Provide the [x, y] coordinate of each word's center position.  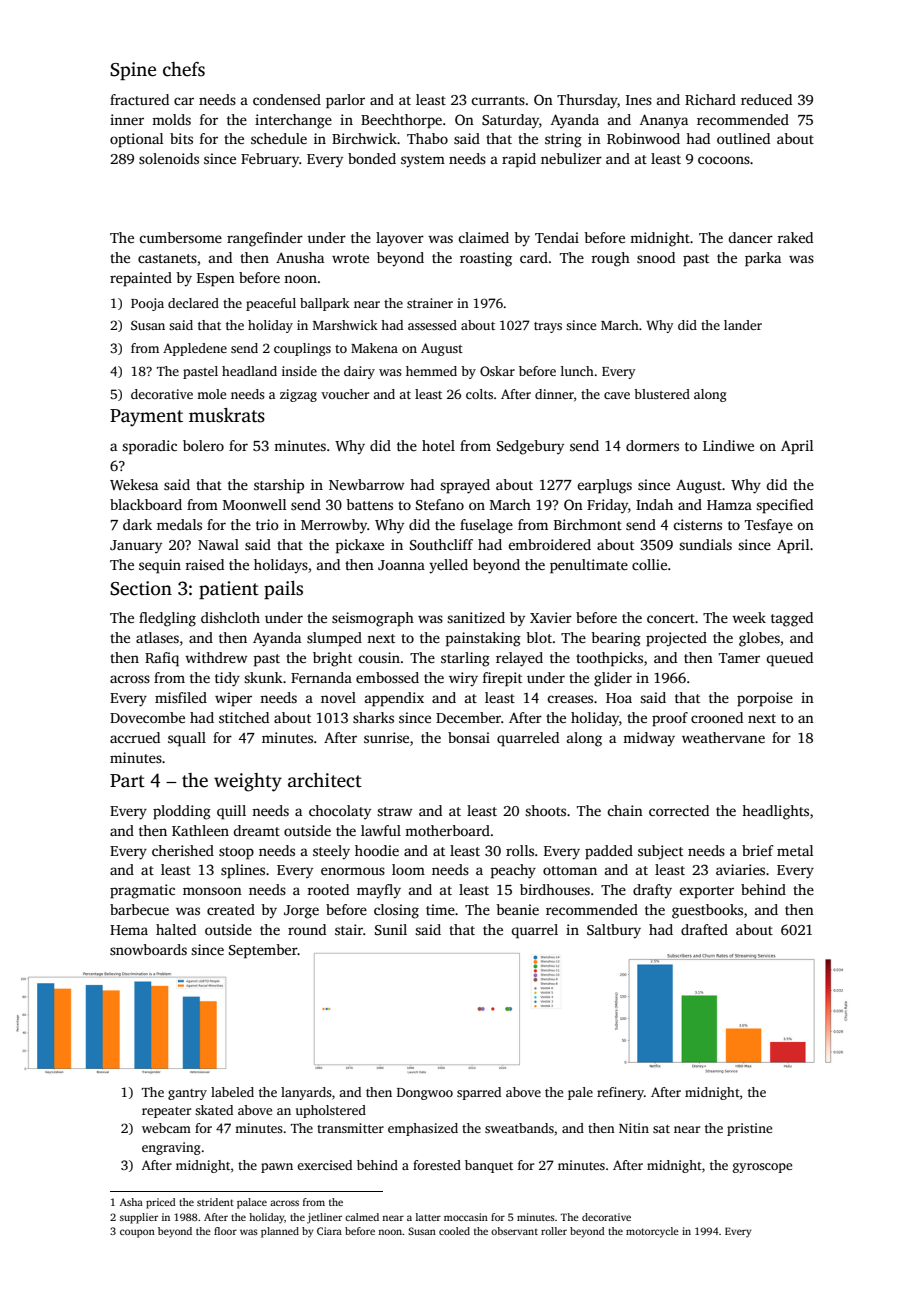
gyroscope [762, 1168]
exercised [324, 1165]
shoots [545, 810]
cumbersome [180, 237]
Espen [216, 280]
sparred [479, 1093]
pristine [749, 1129]
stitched [244, 717]
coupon [137, 1233]
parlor [345, 101]
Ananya [664, 122]
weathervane [723, 737]
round [307, 929]
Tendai [557, 237]
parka [763, 259]
